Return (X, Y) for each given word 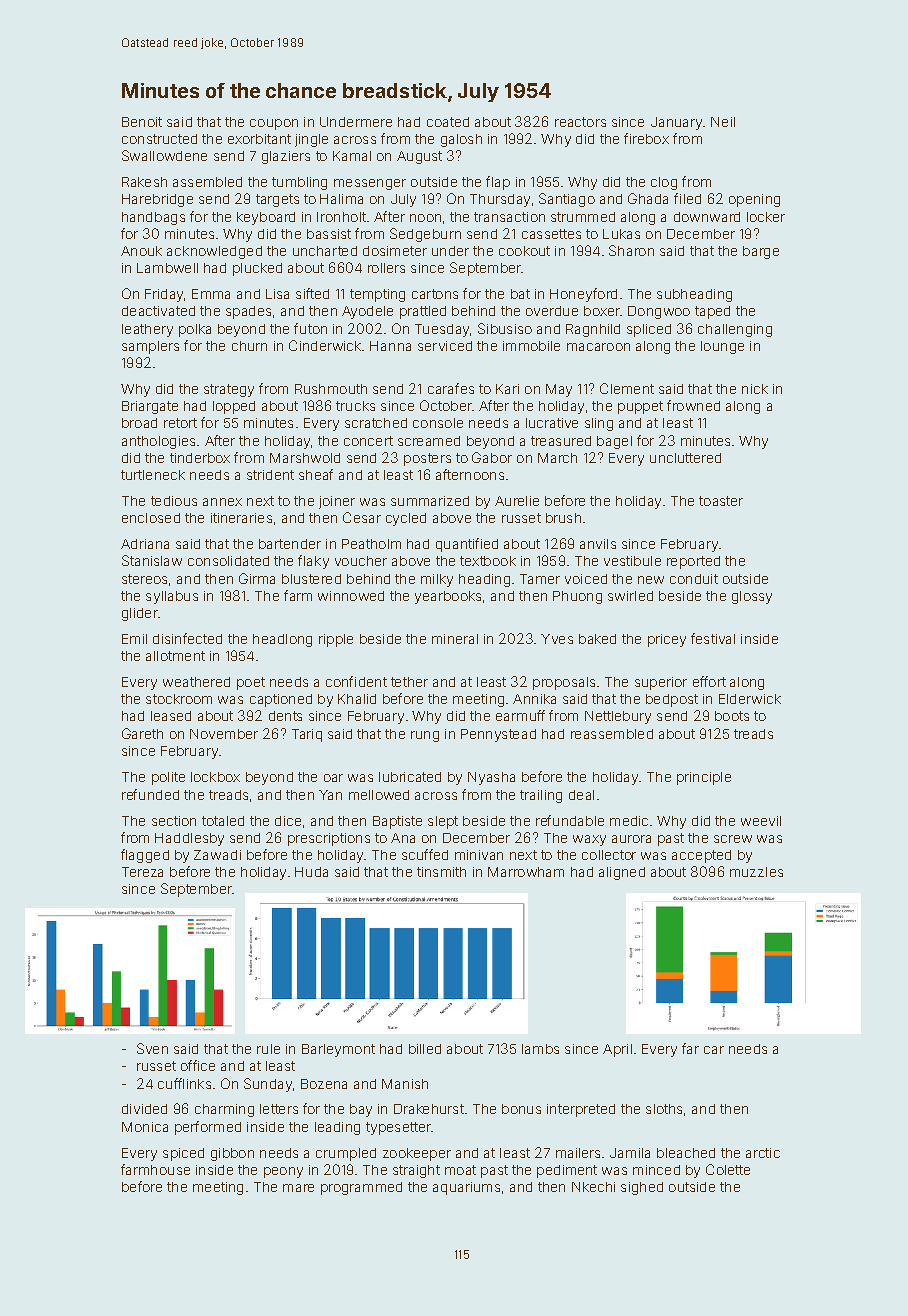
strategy (229, 390)
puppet (640, 407)
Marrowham (526, 872)
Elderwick (750, 699)
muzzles (756, 872)
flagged (145, 856)
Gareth (142, 733)
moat (460, 1170)
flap (498, 183)
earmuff (520, 715)
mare (298, 1188)
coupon (274, 124)
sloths (664, 1109)
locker (766, 217)
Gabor (492, 457)
